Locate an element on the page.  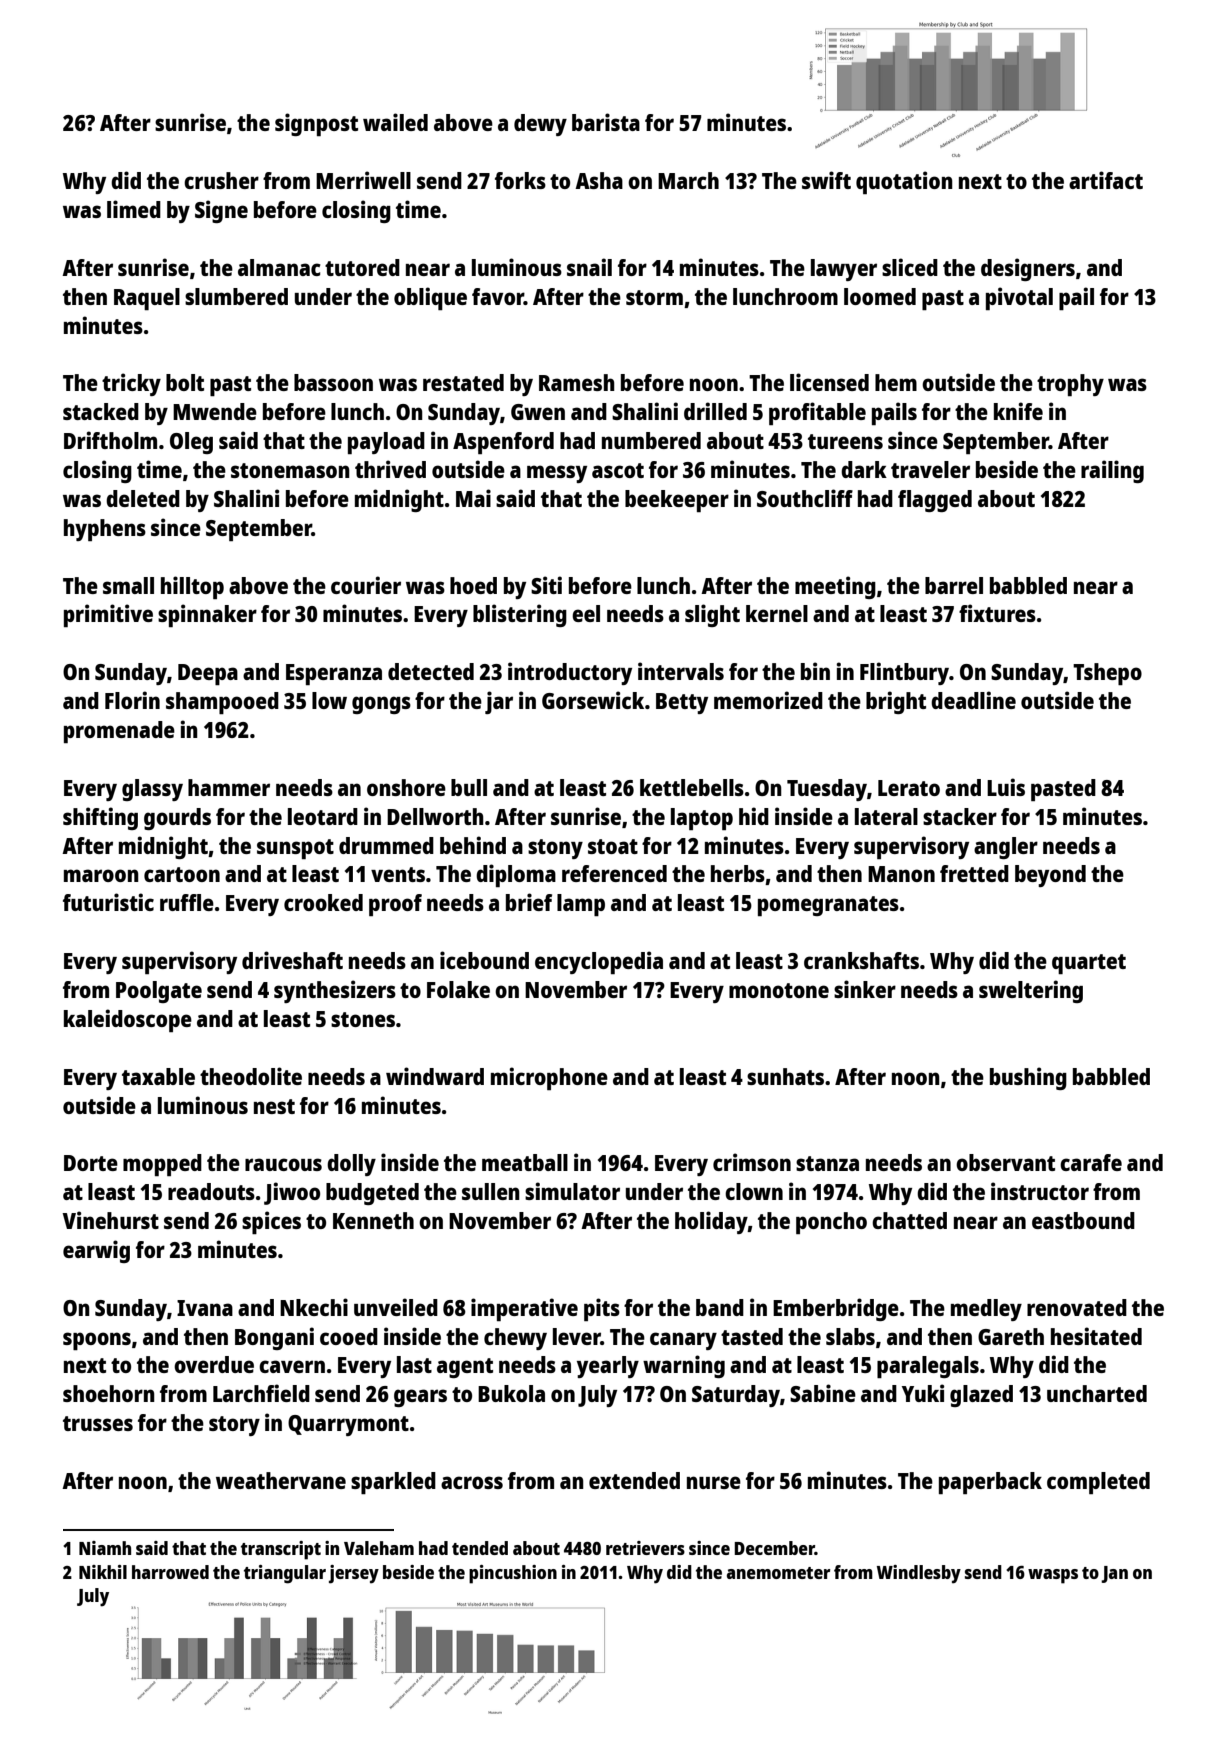
barista is located at coordinates (606, 122).
